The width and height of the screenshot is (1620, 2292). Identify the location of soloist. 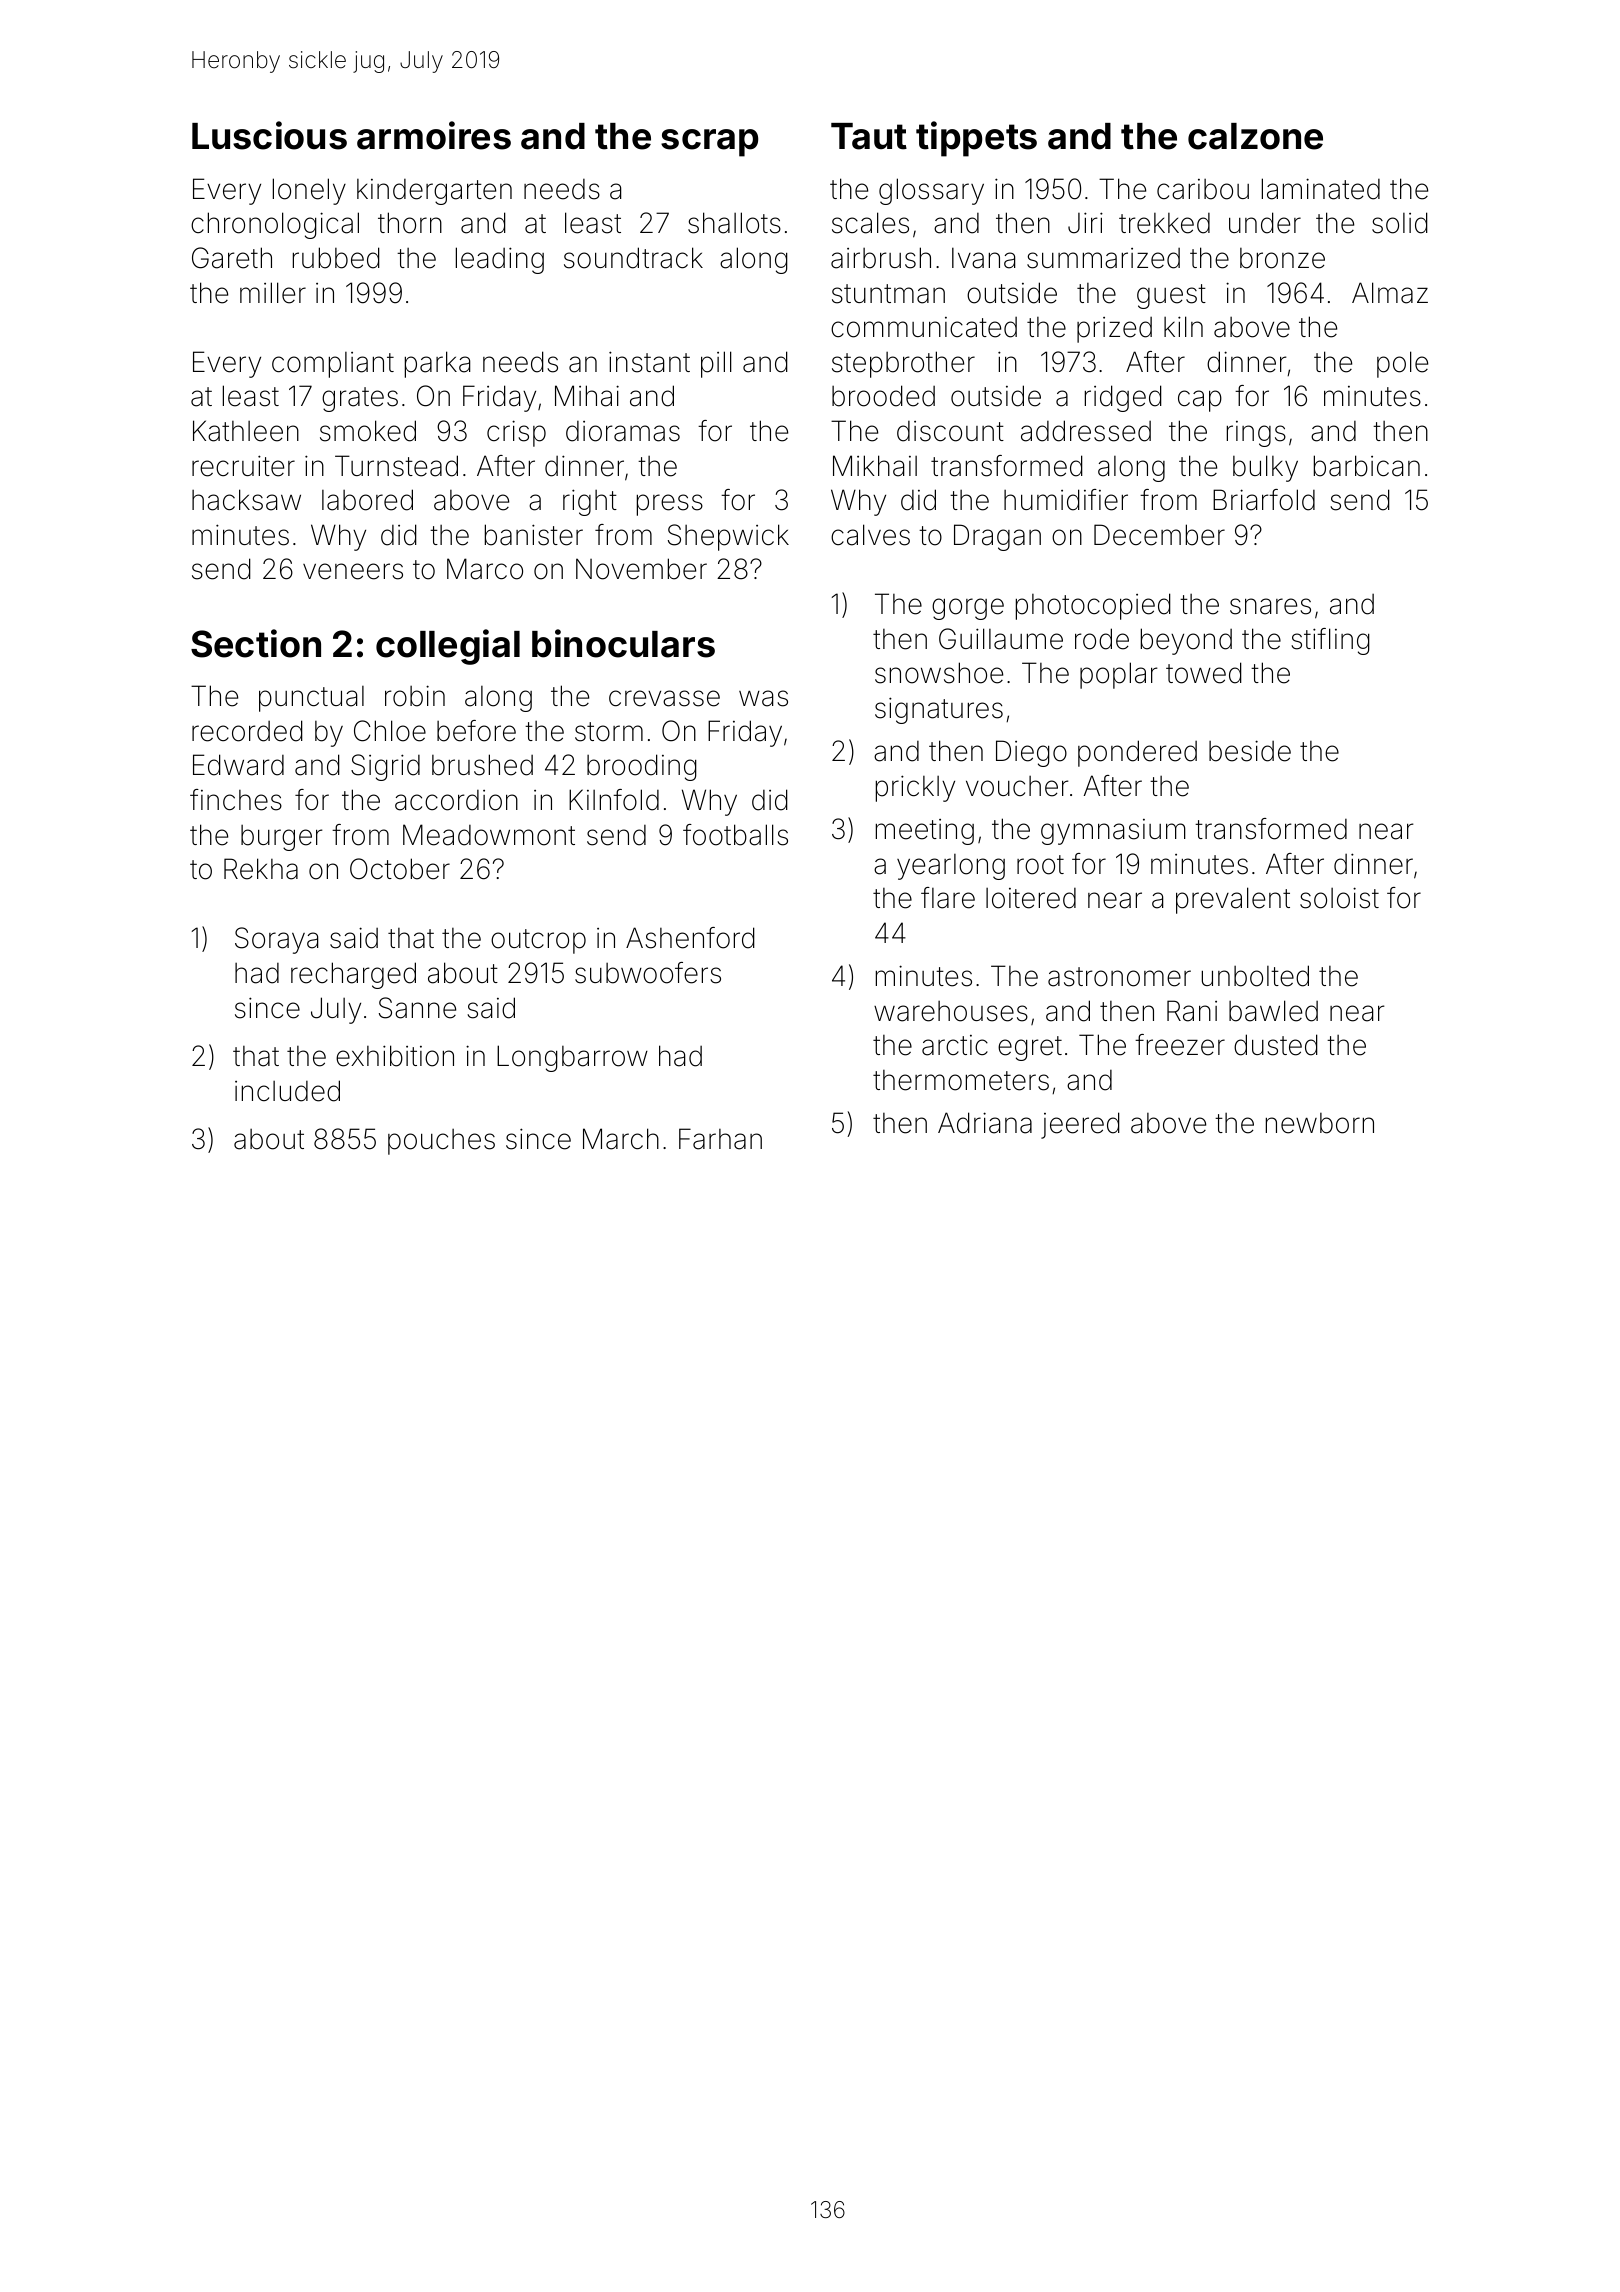
(1339, 898).
